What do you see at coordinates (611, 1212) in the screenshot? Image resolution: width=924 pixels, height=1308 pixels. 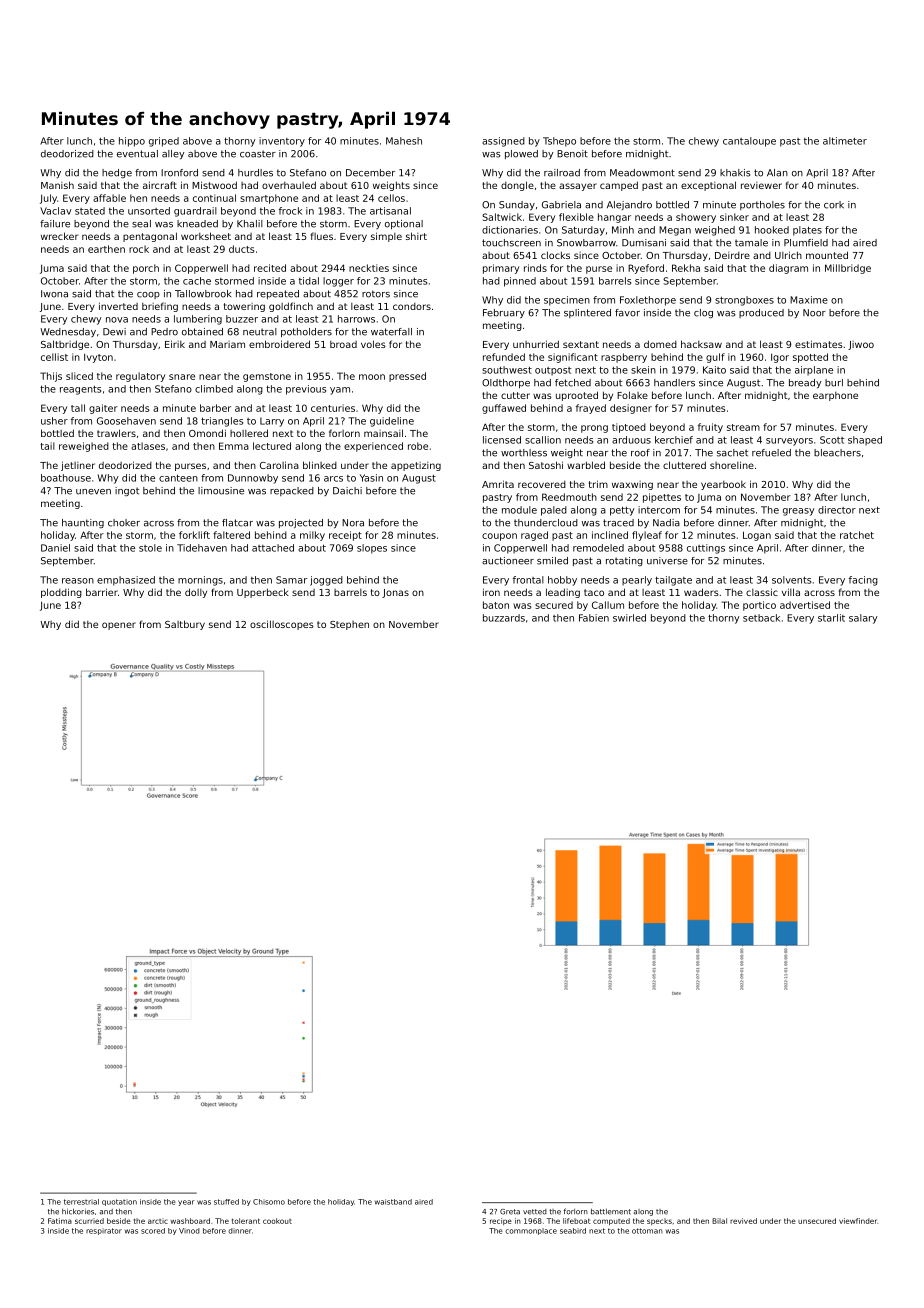 I see `battlement` at bounding box center [611, 1212].
